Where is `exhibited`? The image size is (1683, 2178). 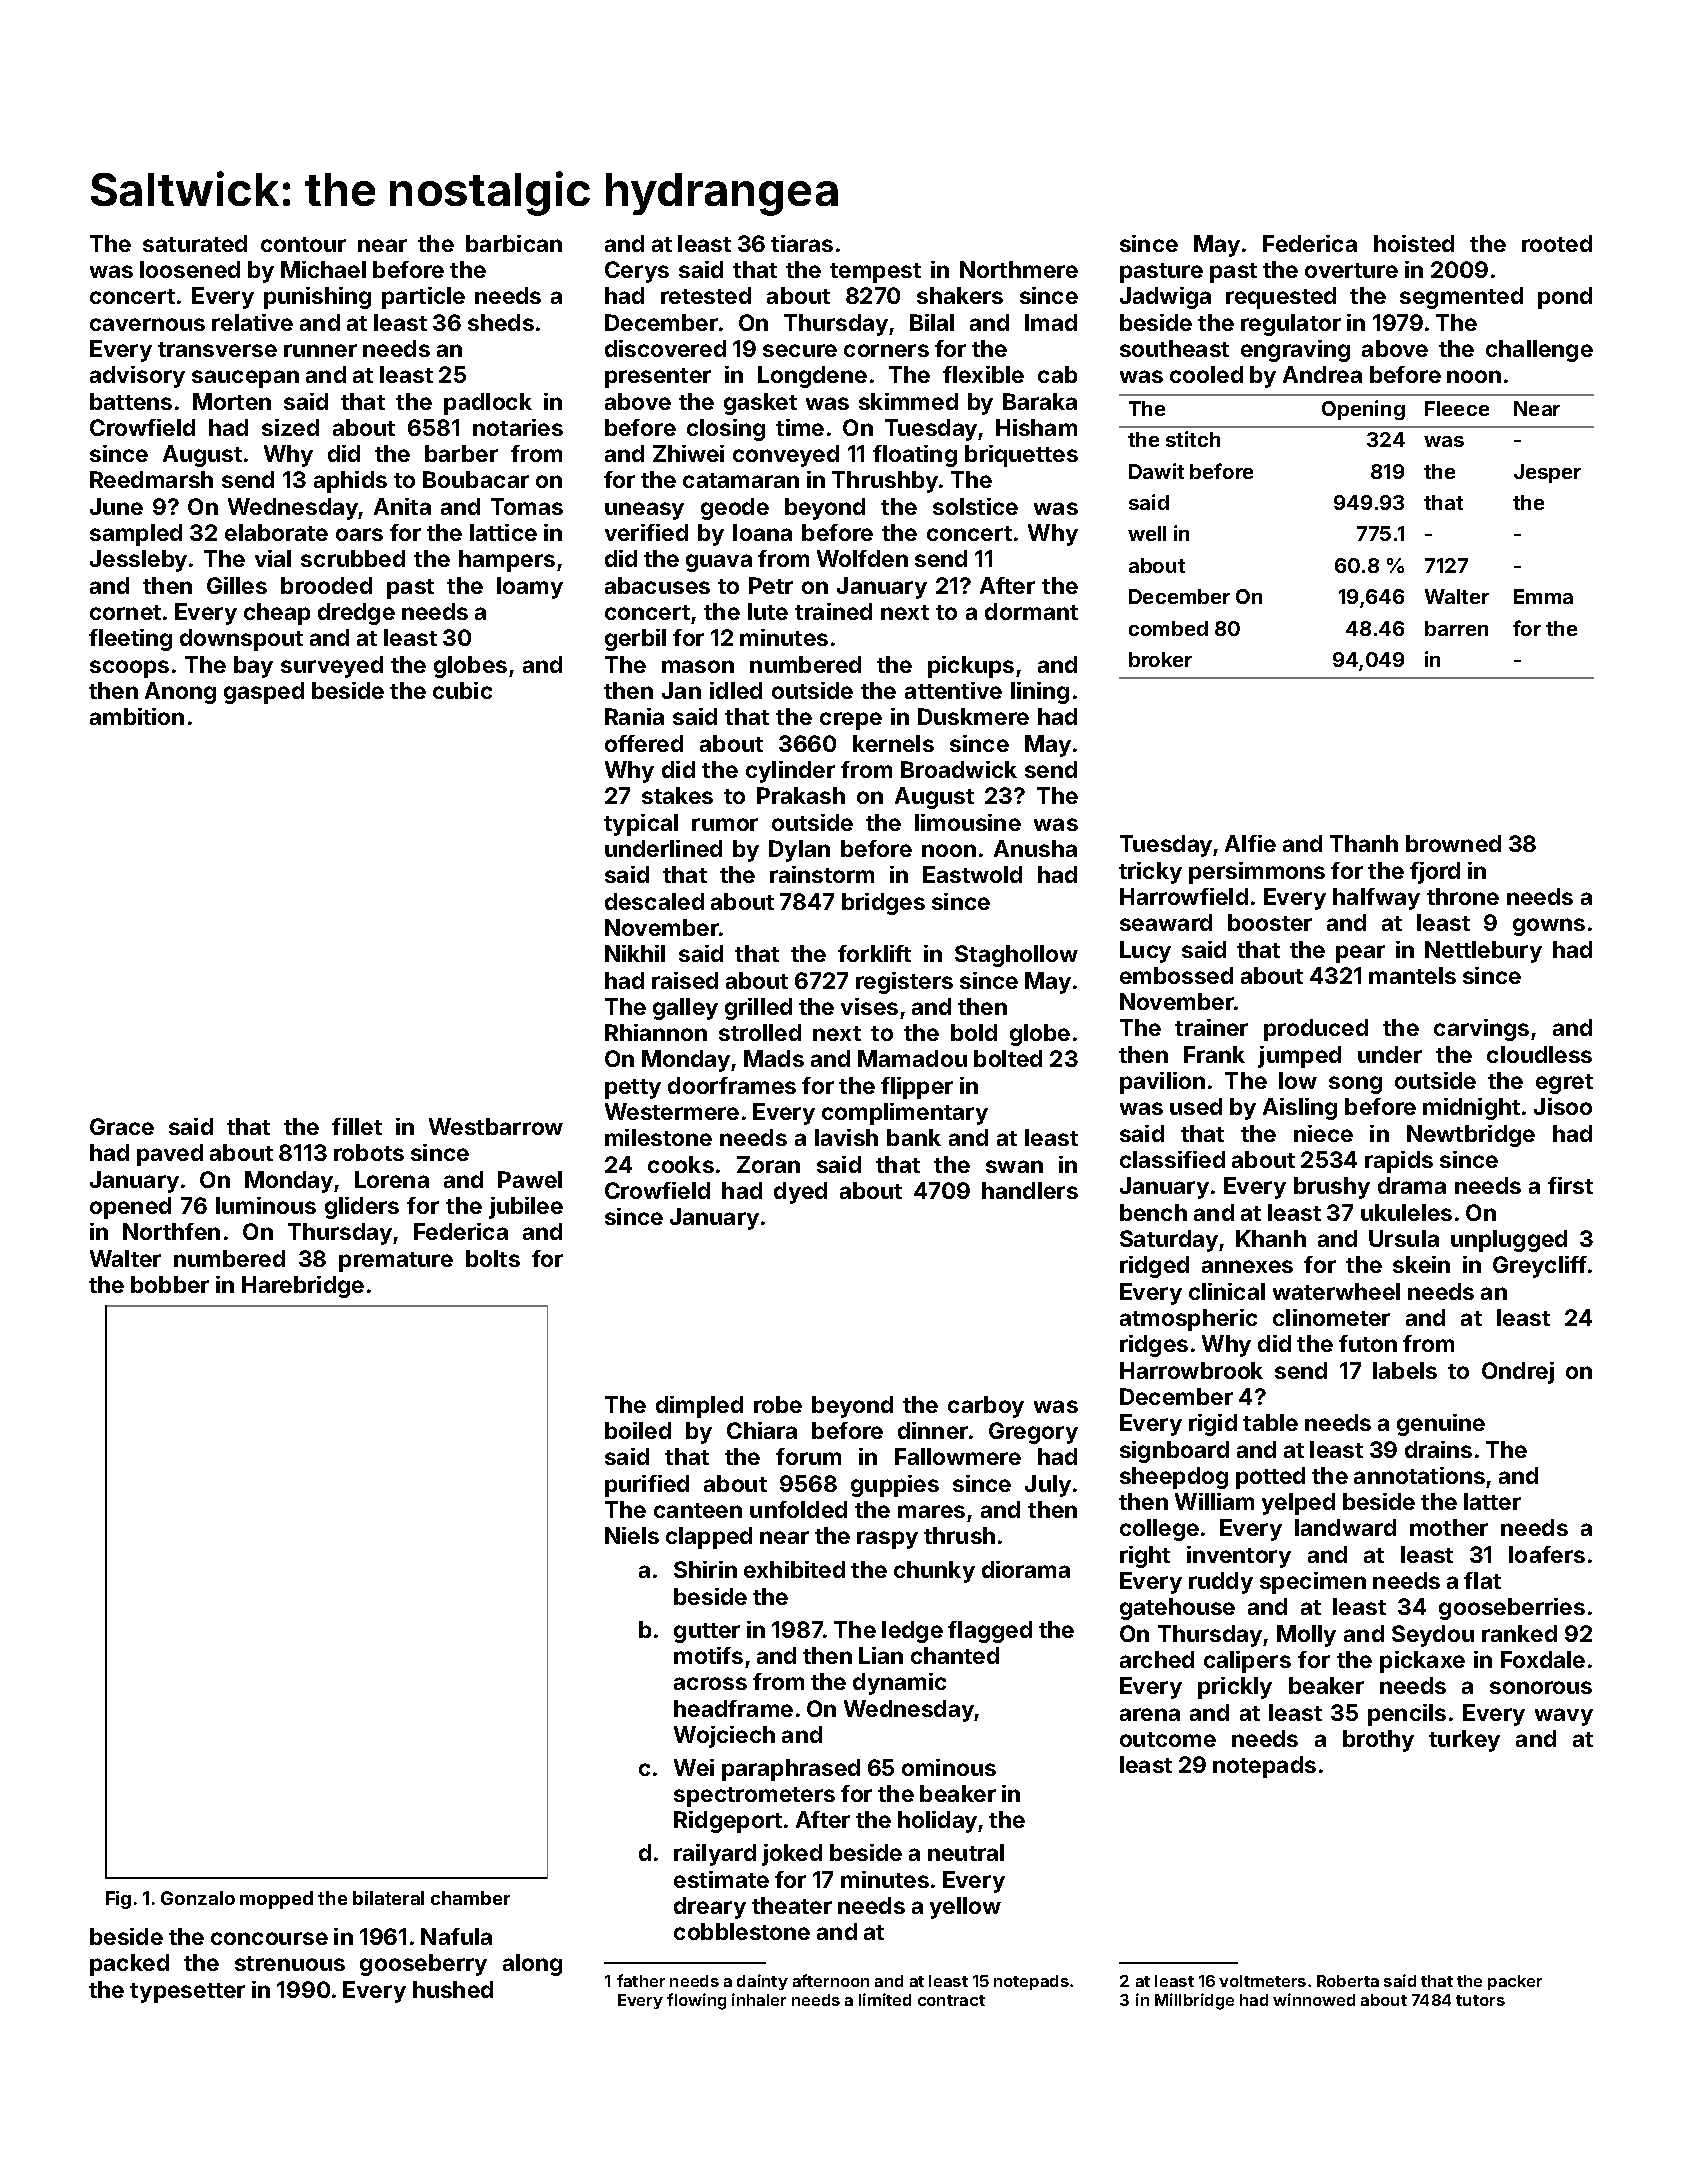 exhibited is located at coordinates (794, 1569).
